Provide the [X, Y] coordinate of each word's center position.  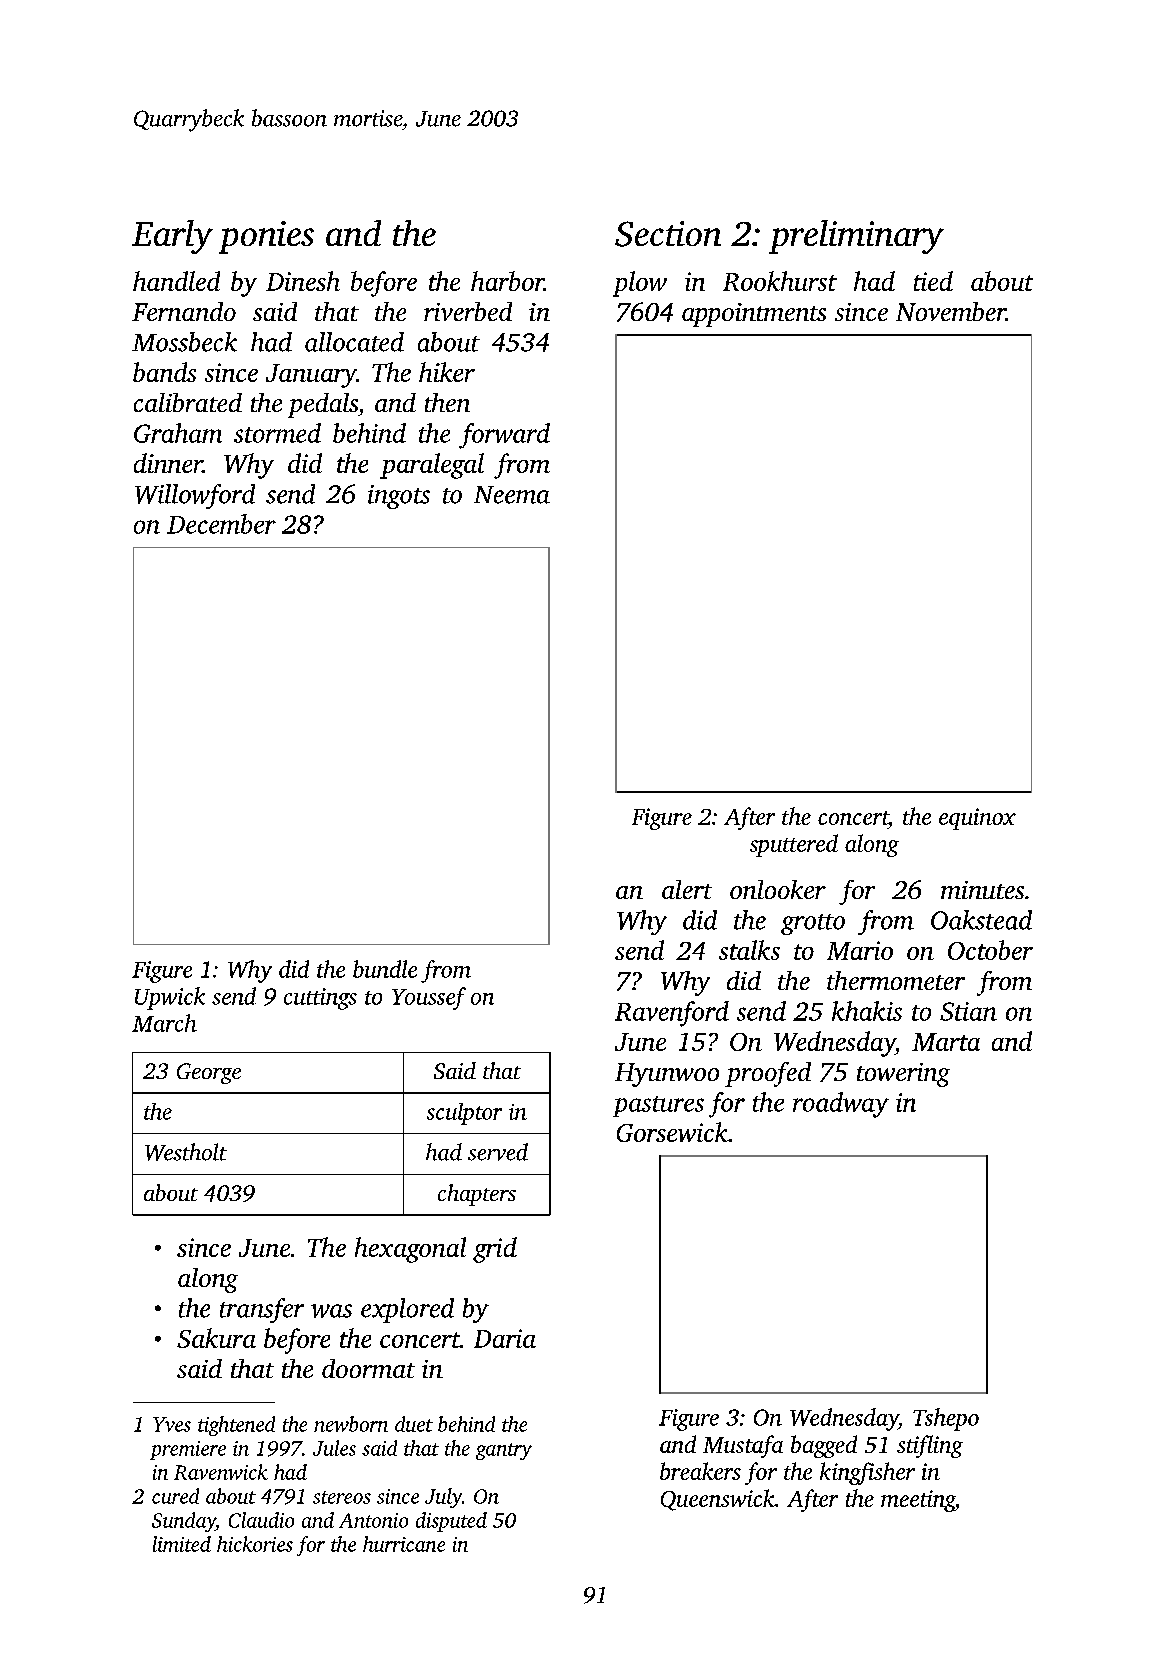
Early [172, 237]
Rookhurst [780, 281]
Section [668, 234]
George [209, 1073]
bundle [385, 969]
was [331, 1311]
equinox [977, 819]
